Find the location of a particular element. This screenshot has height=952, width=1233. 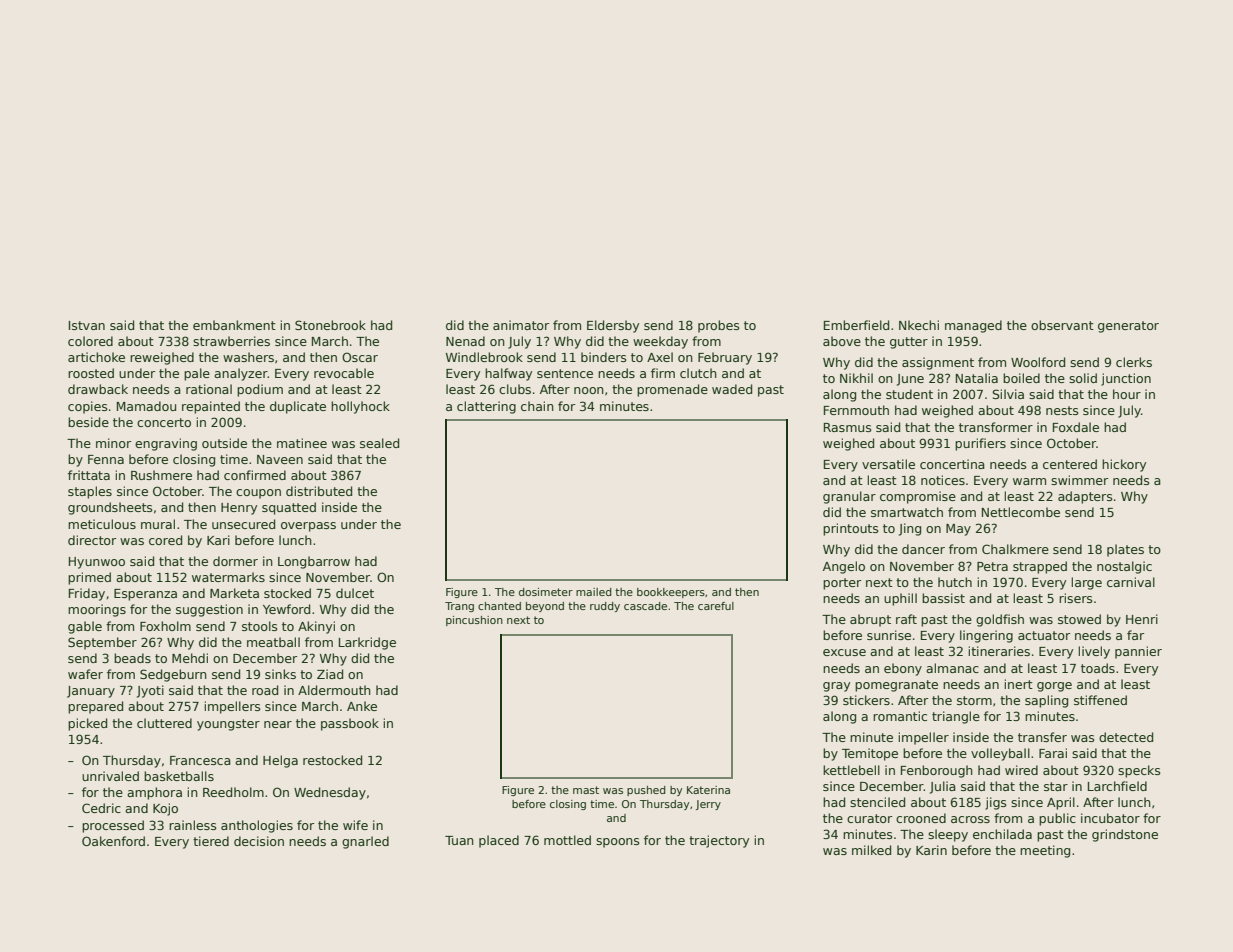

dulcet is located at coordinates (355, 593).
